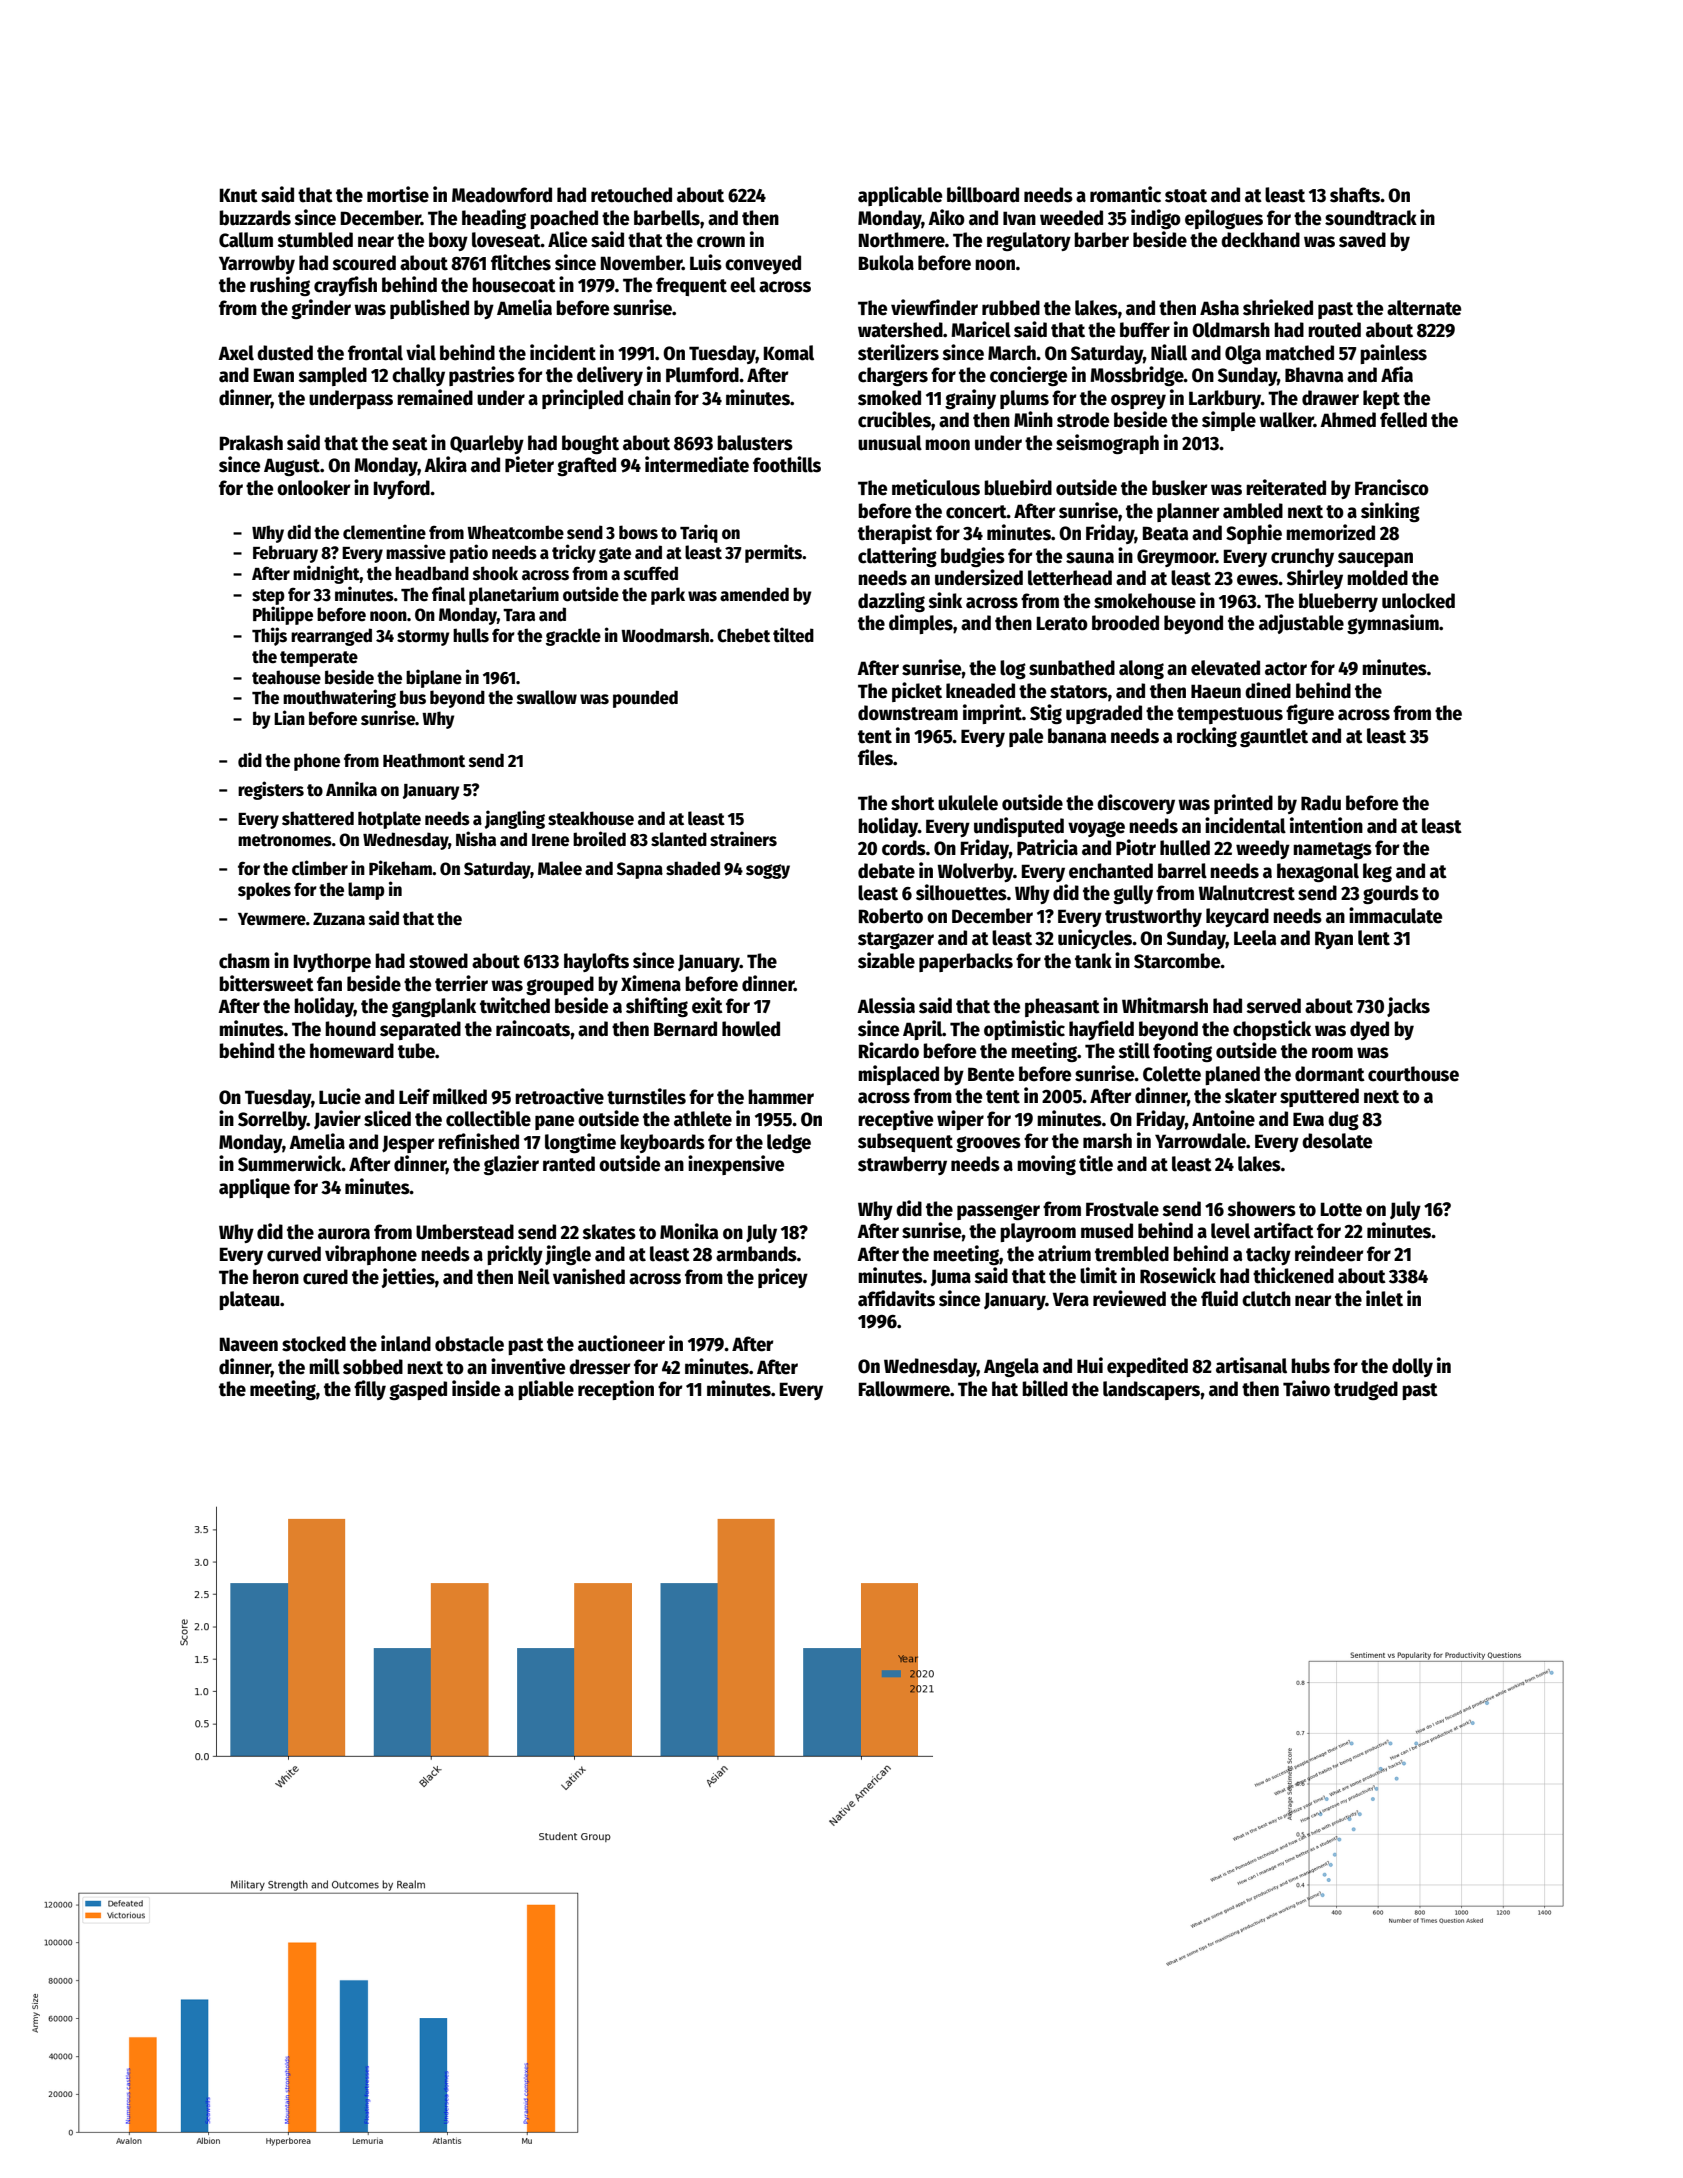  I want to click on Monika, so click(689, 1231).
